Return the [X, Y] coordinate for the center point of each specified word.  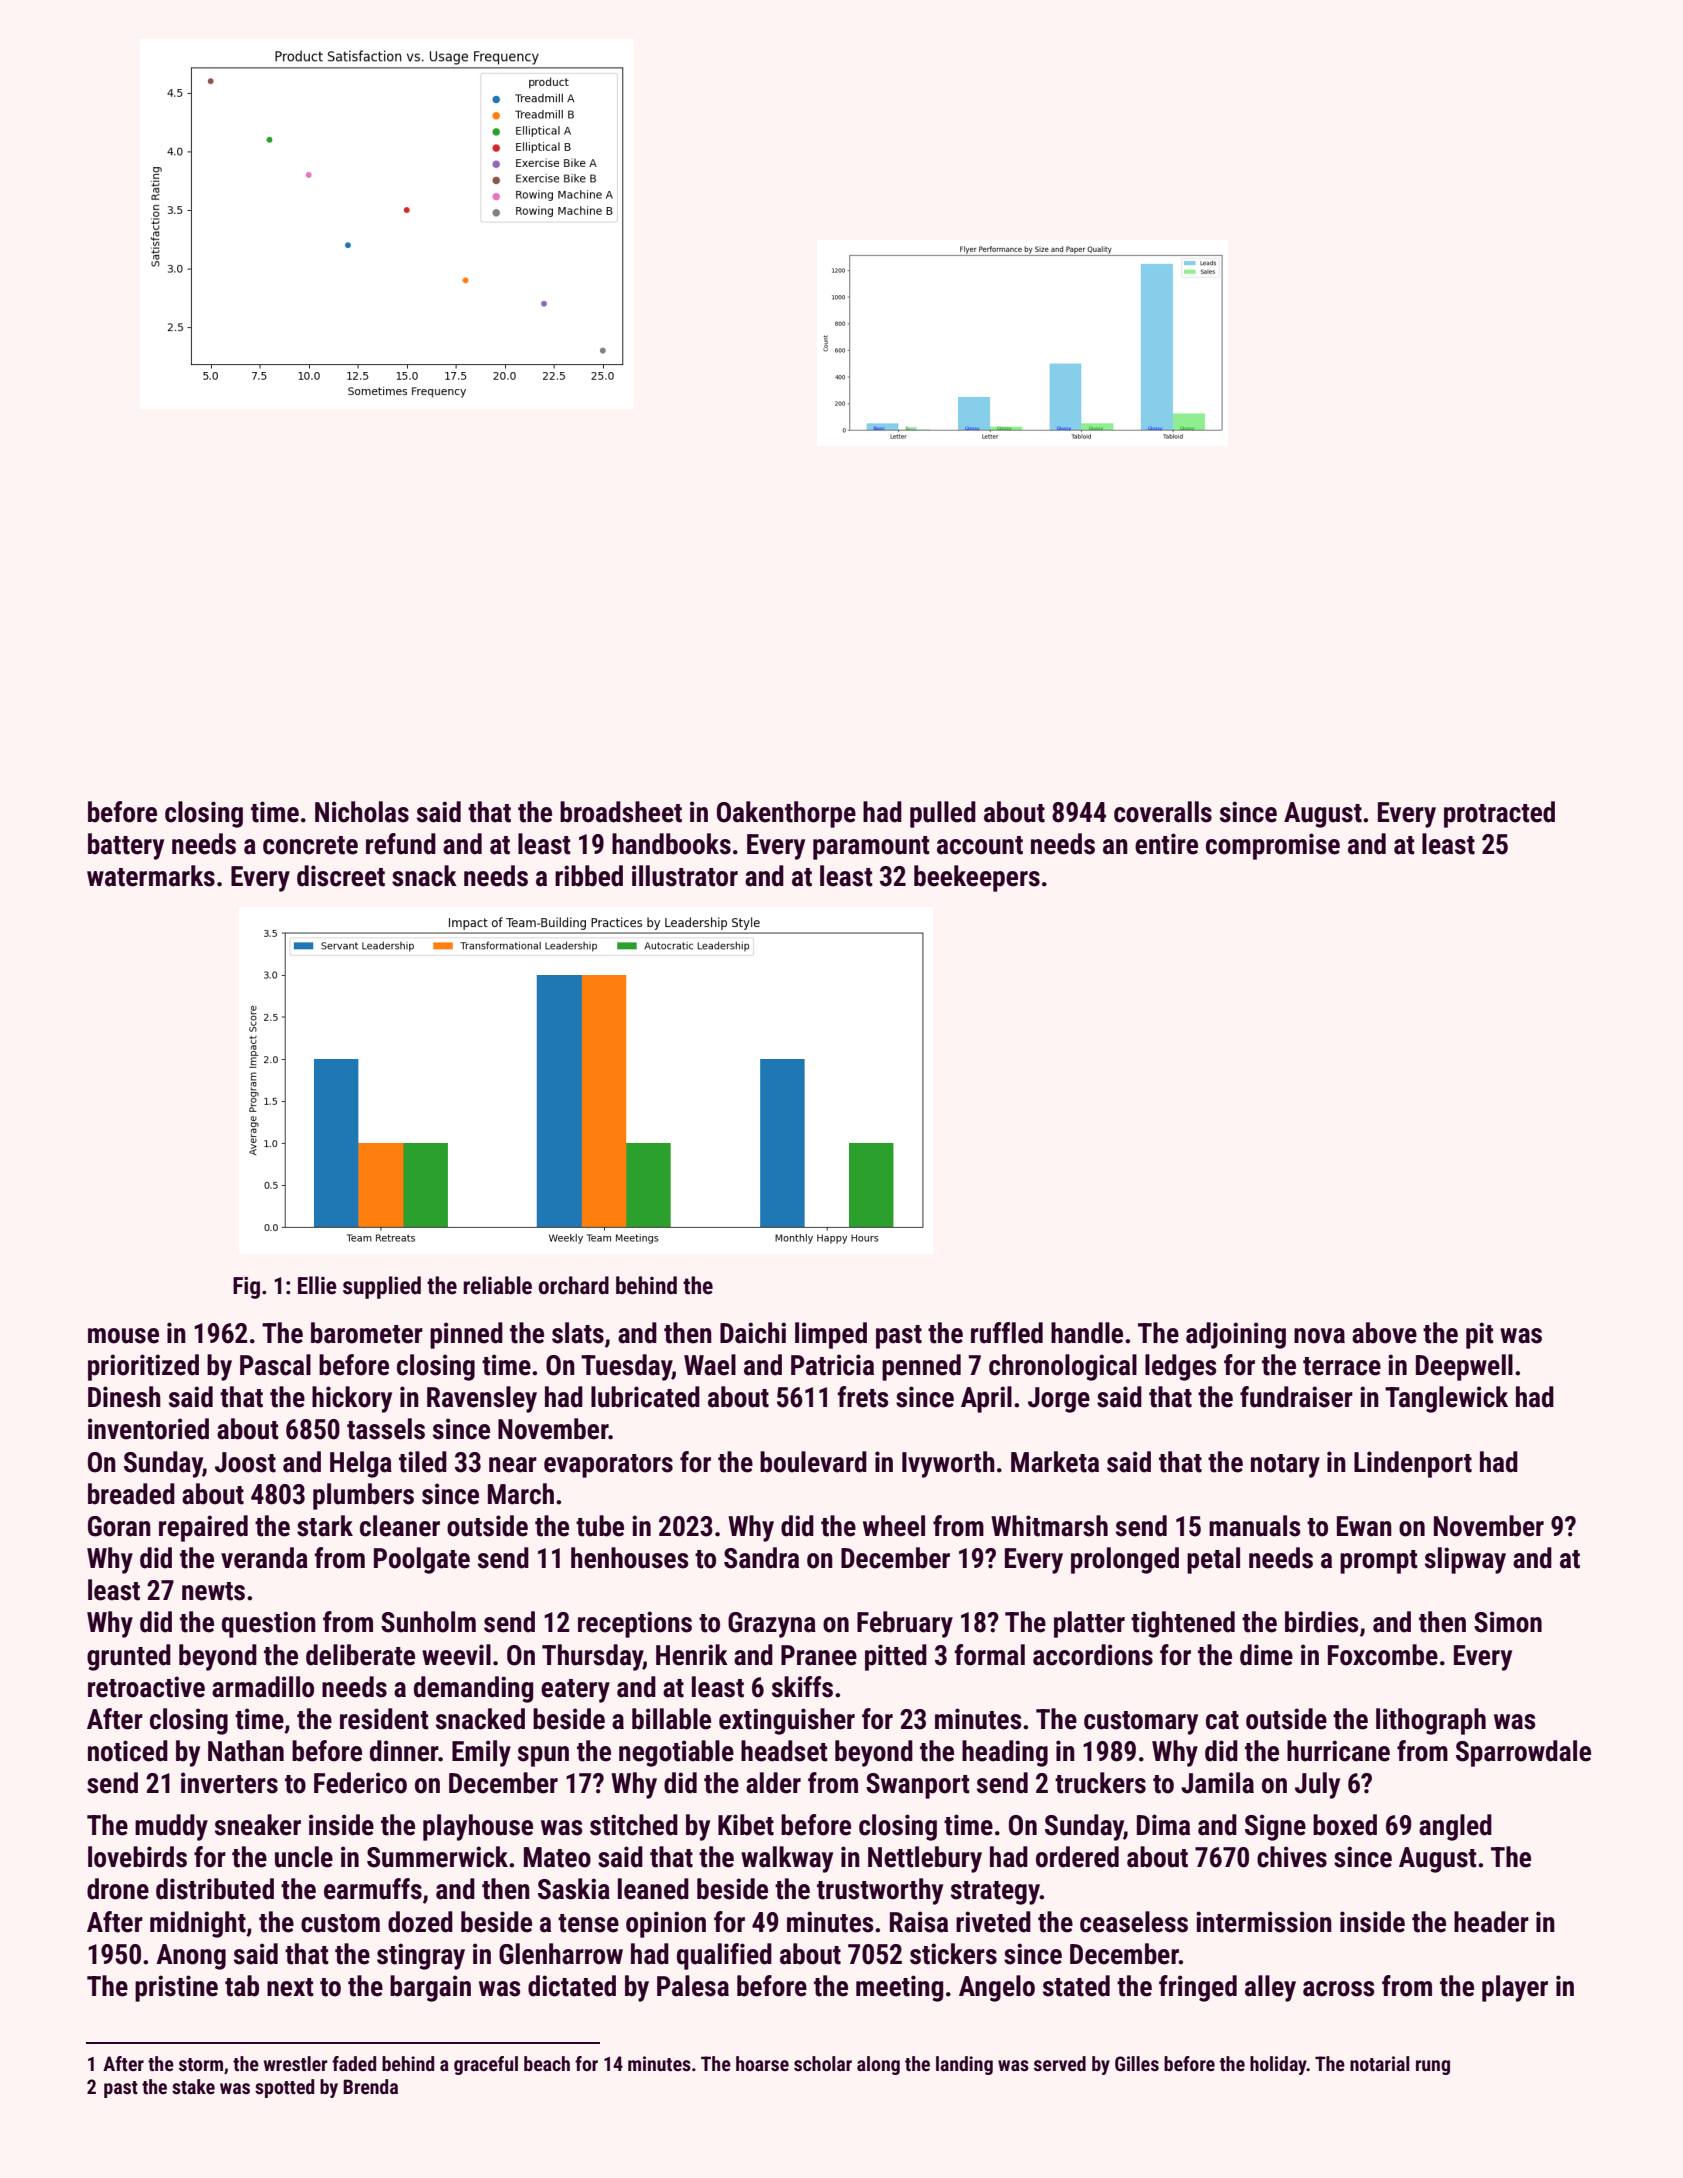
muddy [171, 1827]
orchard [573, 1285]
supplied [382, 1287]
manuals [1254, 1526]
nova [1319, 1336]
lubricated [645, 1397]
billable [671, 1719]
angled [1455, 1827]
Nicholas [362, 812]
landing [964, 2065]
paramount [871, 848]
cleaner [400, 1526]
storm [201, 2064]
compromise [1273, 846]
